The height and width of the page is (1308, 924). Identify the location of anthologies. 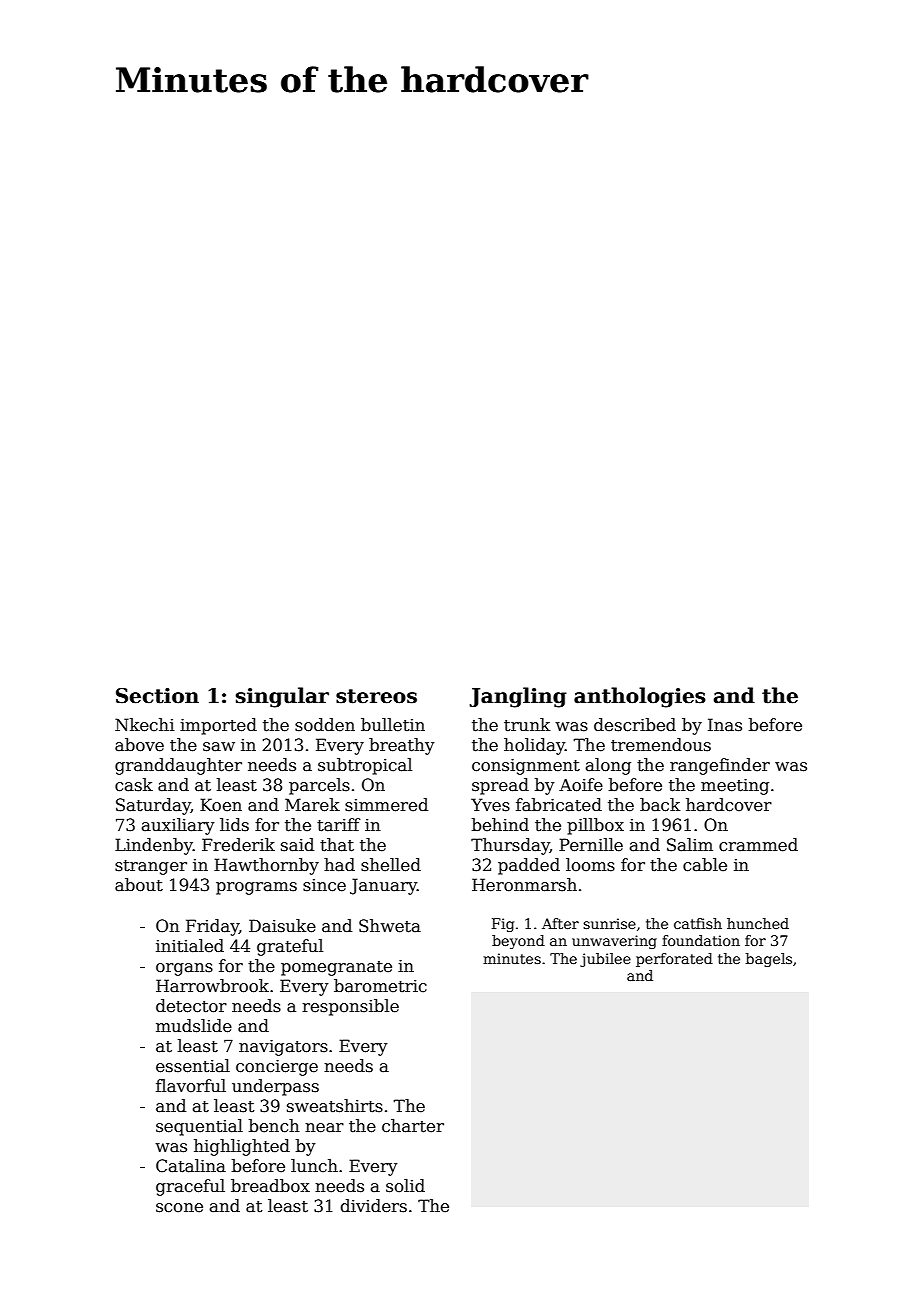
(640, 697).
